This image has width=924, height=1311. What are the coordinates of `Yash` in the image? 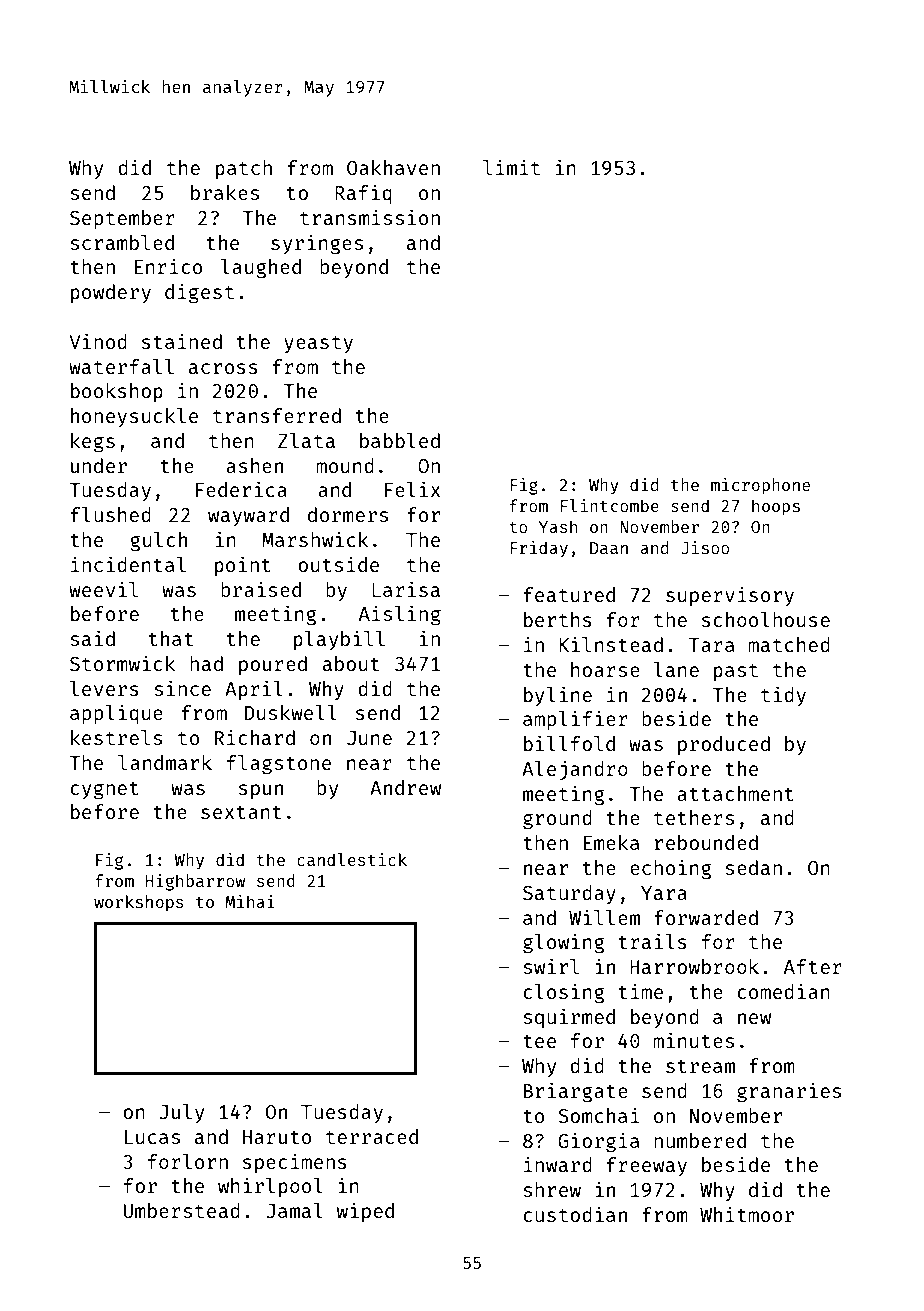 It's located at (558, 526).
